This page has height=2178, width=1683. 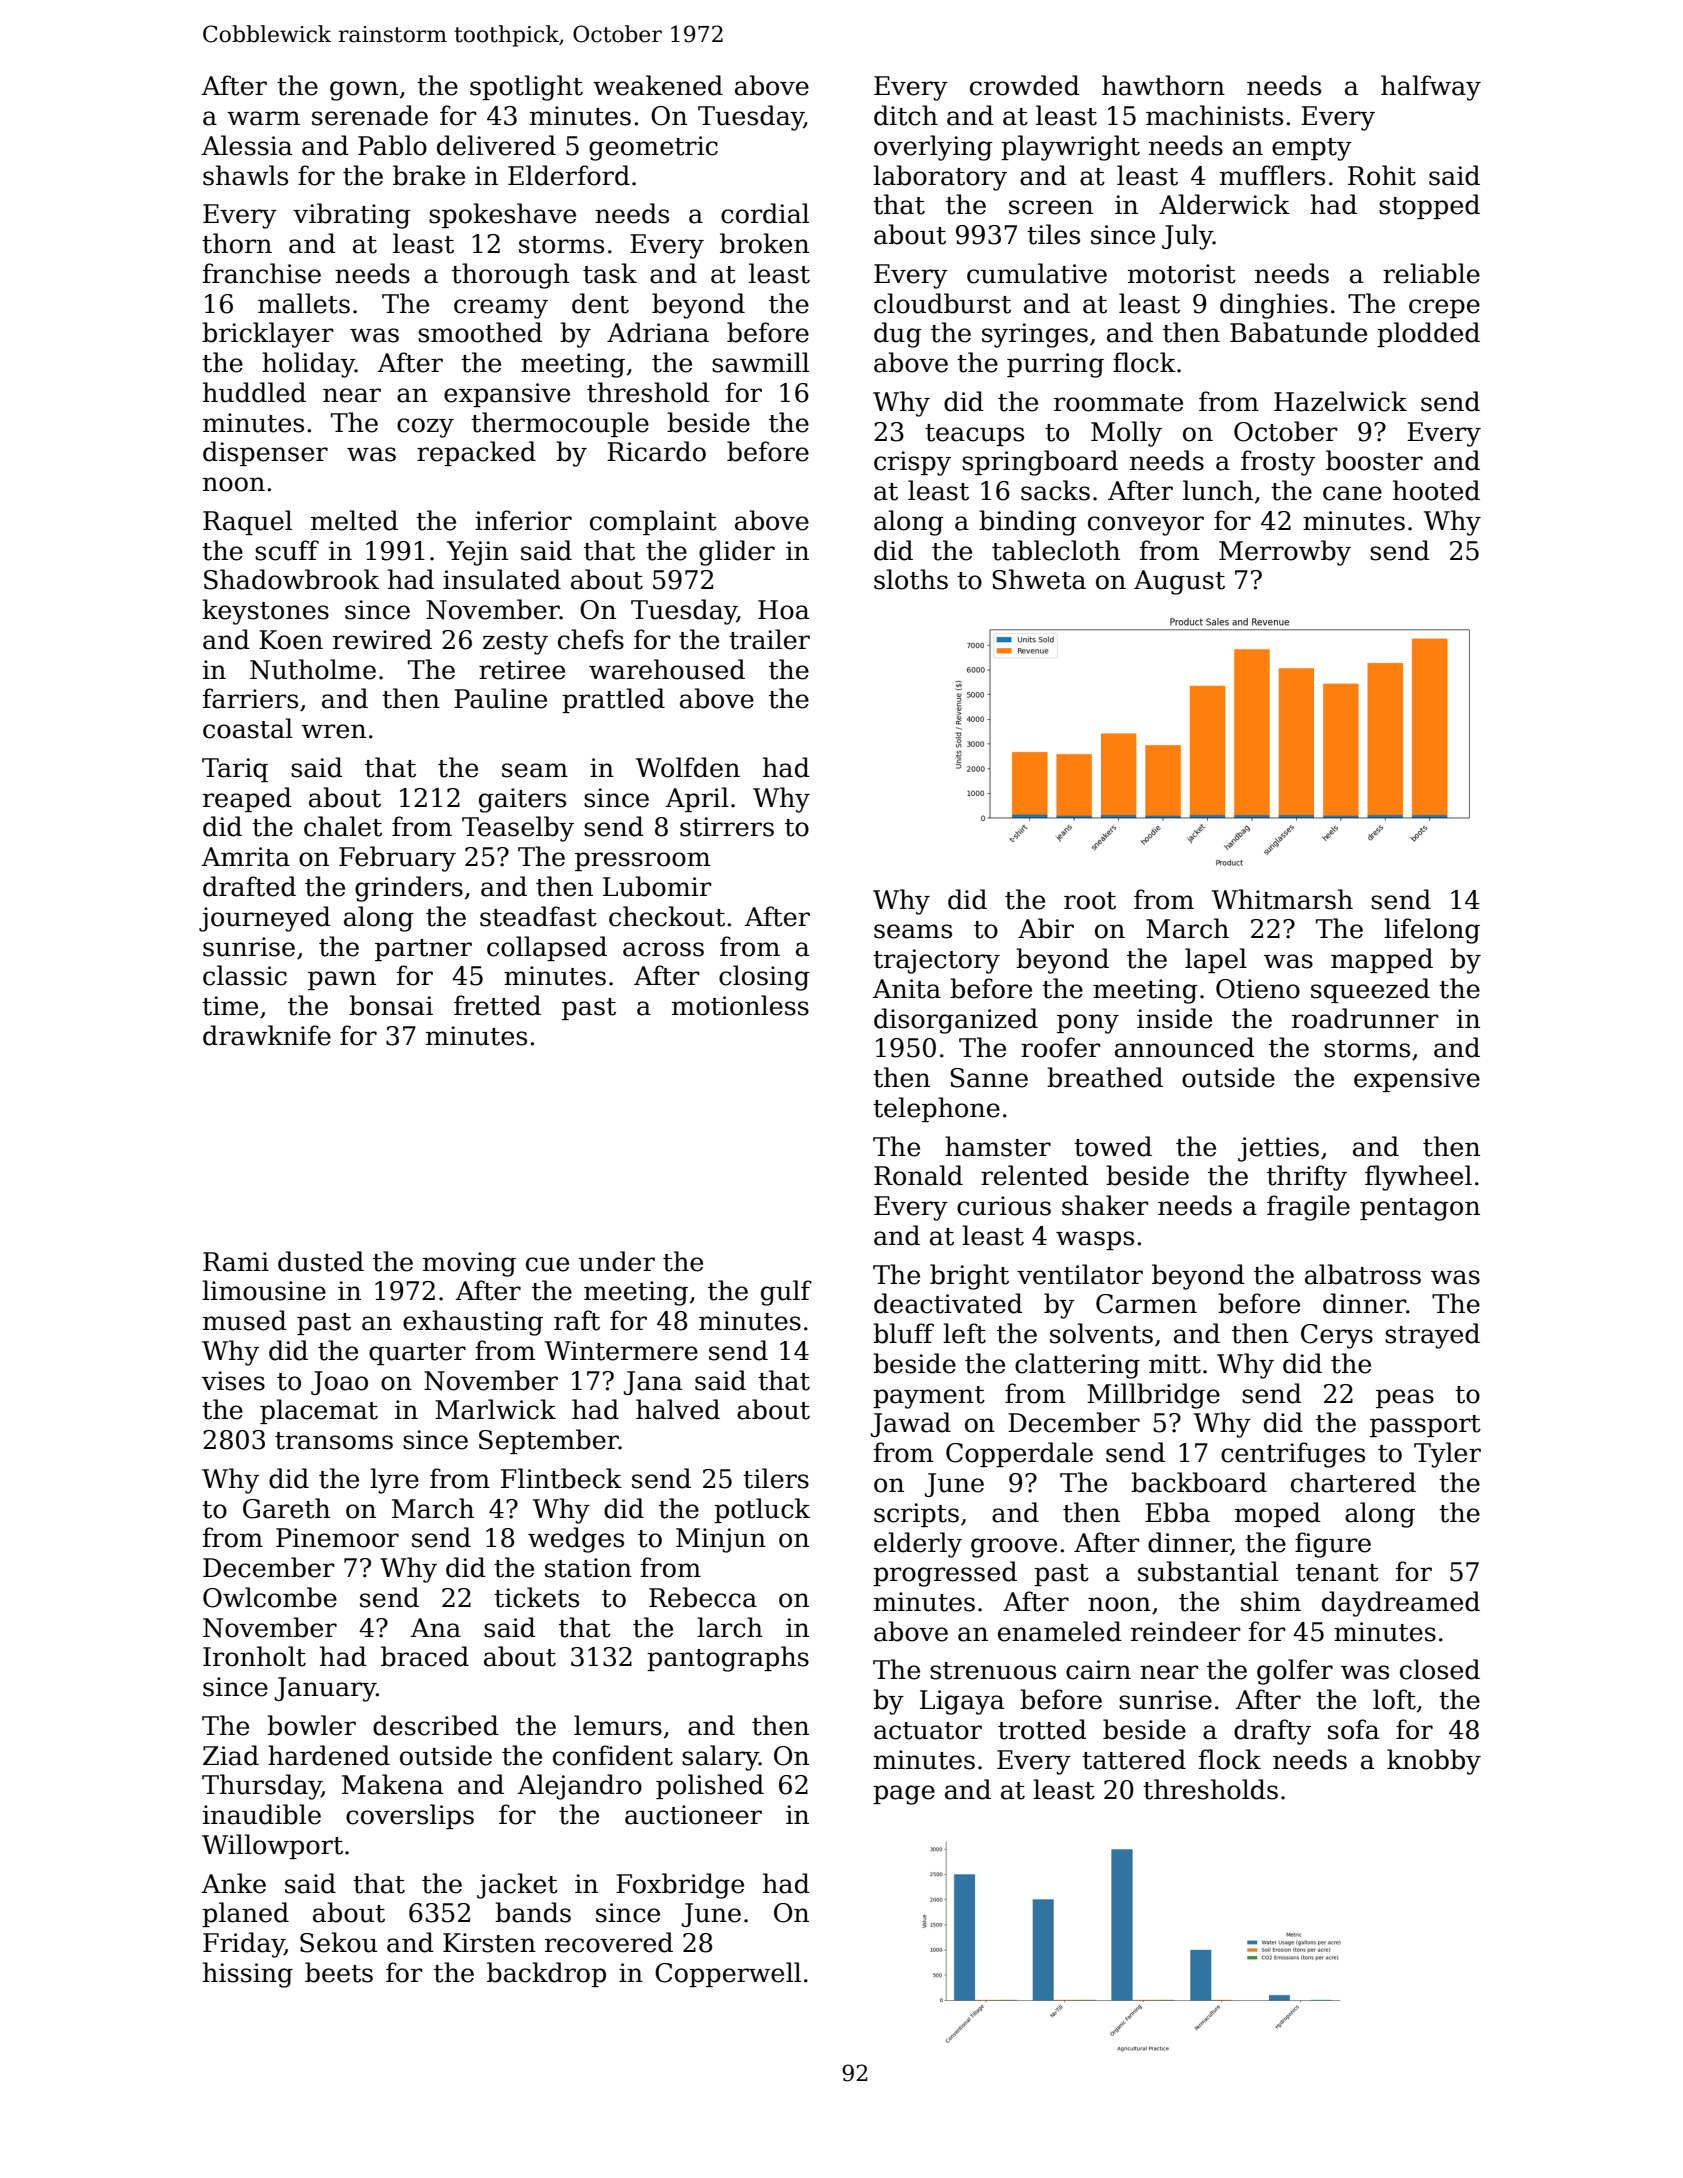 I want to click on Copperwell, so click(x=728, y=1974).
